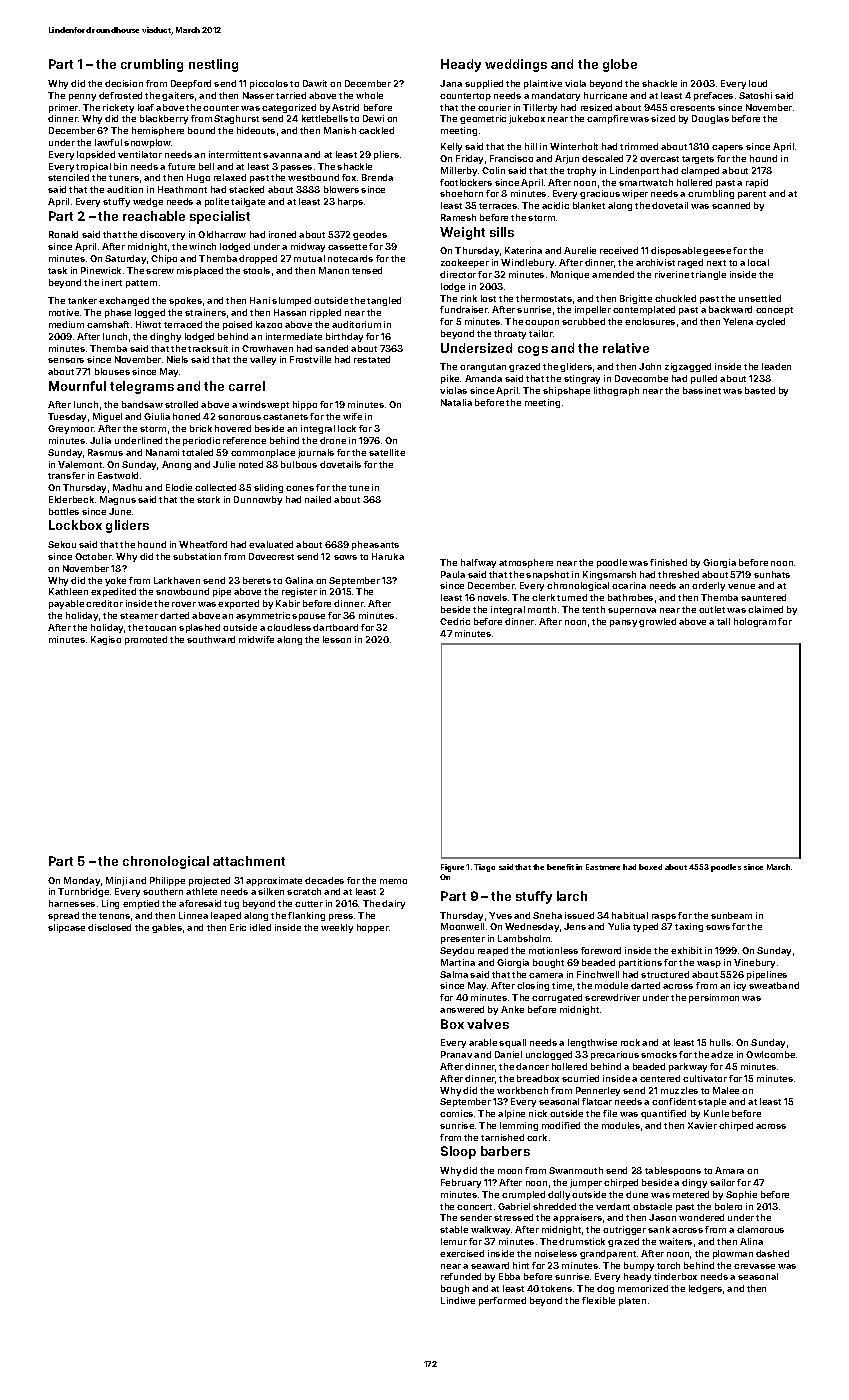  I want to click on Lindiwe, so click(458, 1300).
